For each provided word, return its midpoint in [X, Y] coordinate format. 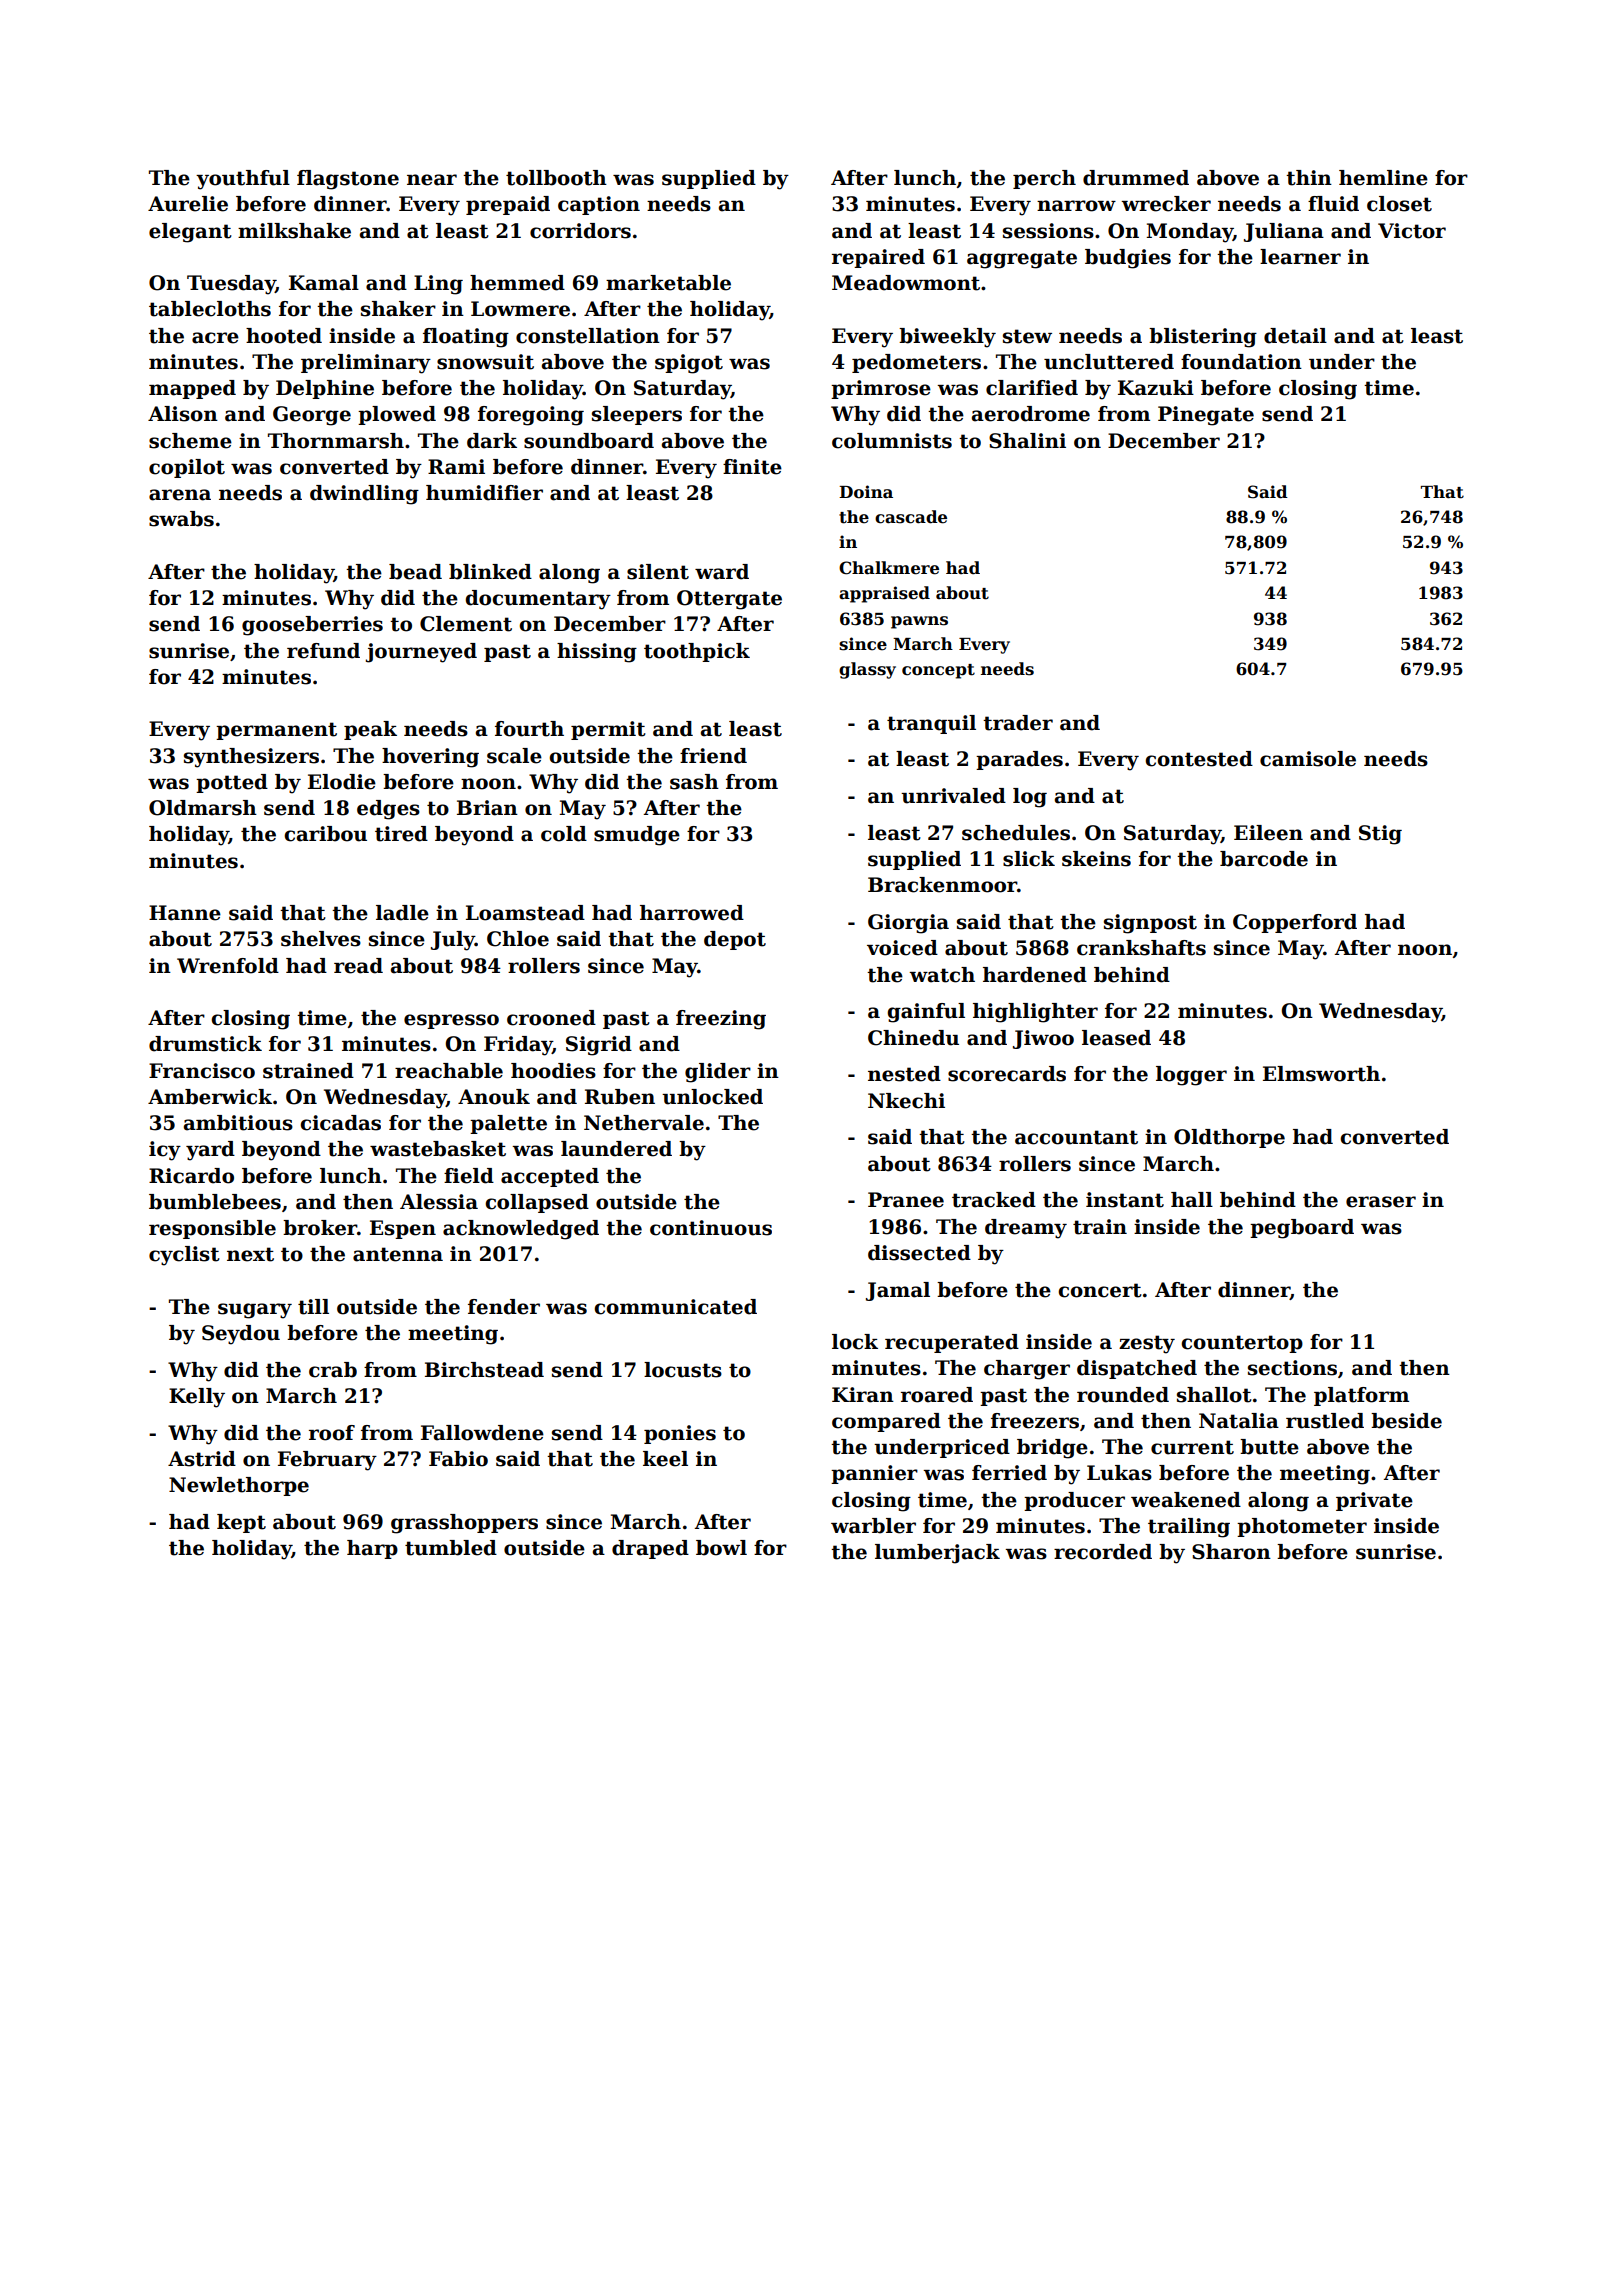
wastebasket [438, 1149]
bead [415, 572]
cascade [911, 517]
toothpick [697, 652]
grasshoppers [464, 1524]
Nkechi [906, 1101]
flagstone [348, 180]
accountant [1076, 1137]
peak [370, 730]
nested [904, 1074]
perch [1044, 179]
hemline [1383, 178]
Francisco [202, 1071]
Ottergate [729, 600]
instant [1125, 1200]
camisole [1308, 759]
